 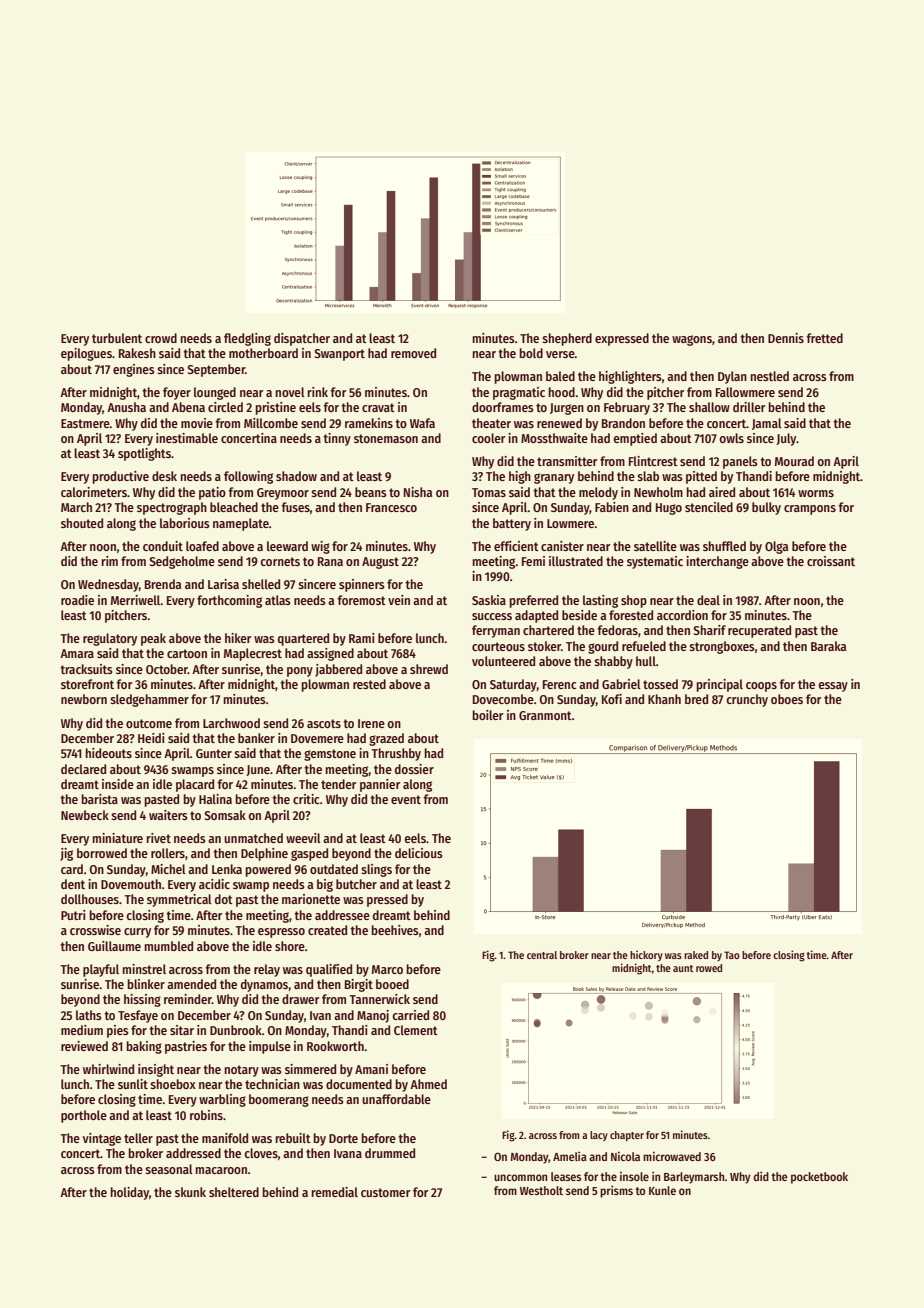 What do you see at coordinates (545, 715) in the screenshot?
I see `Granmont` at bounding box center [545, 715].
